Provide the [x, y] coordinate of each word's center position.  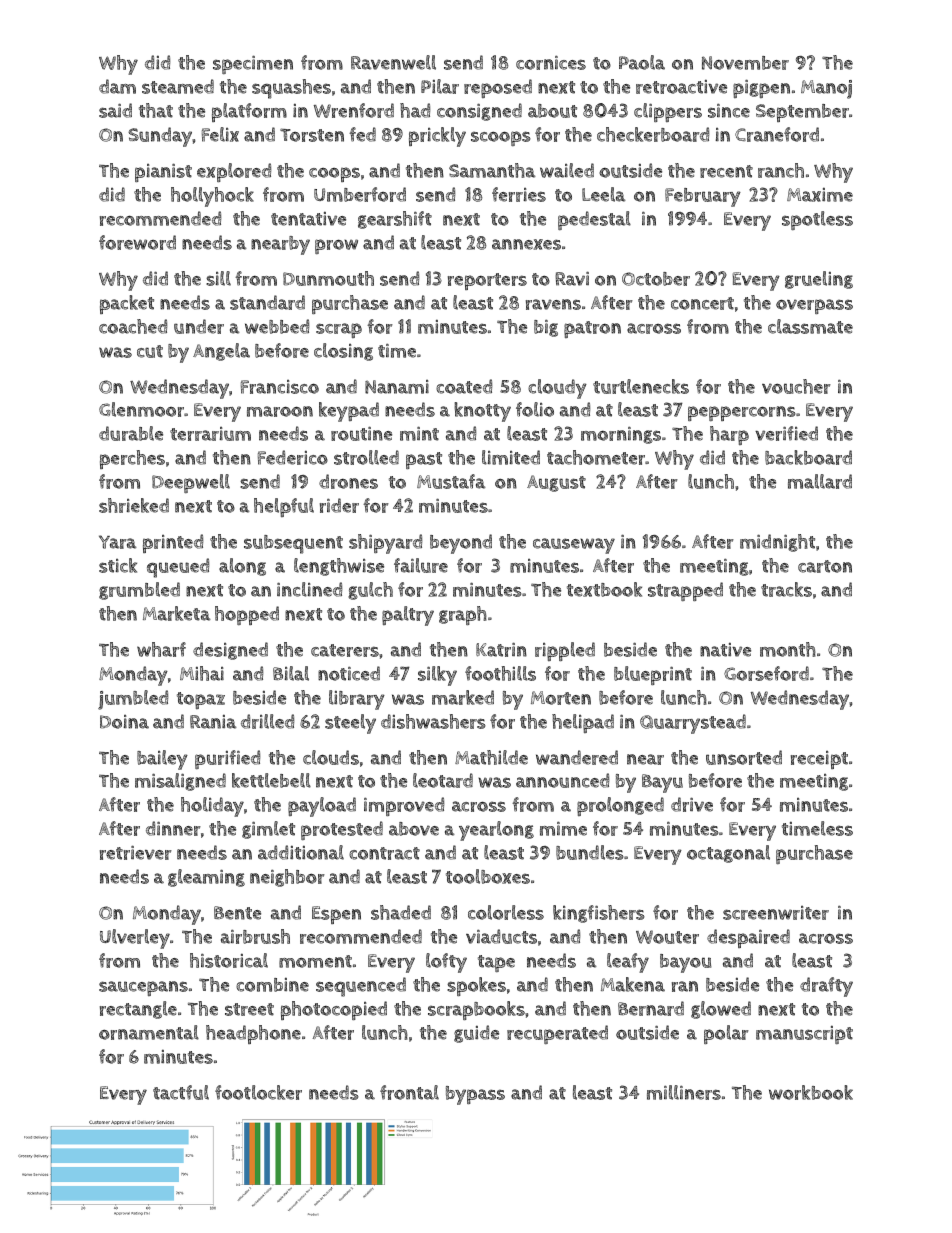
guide [476, 1034]
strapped [685, 591]
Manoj [826, 89]
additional [301, 852]
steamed [178, 86]
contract [384, 853]
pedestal [594, 220]
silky [437, 676]
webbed [277, 326]
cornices [551, 63]
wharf [161, 649]
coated [464, 386]
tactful [181, 1092]
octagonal [728, 854]
